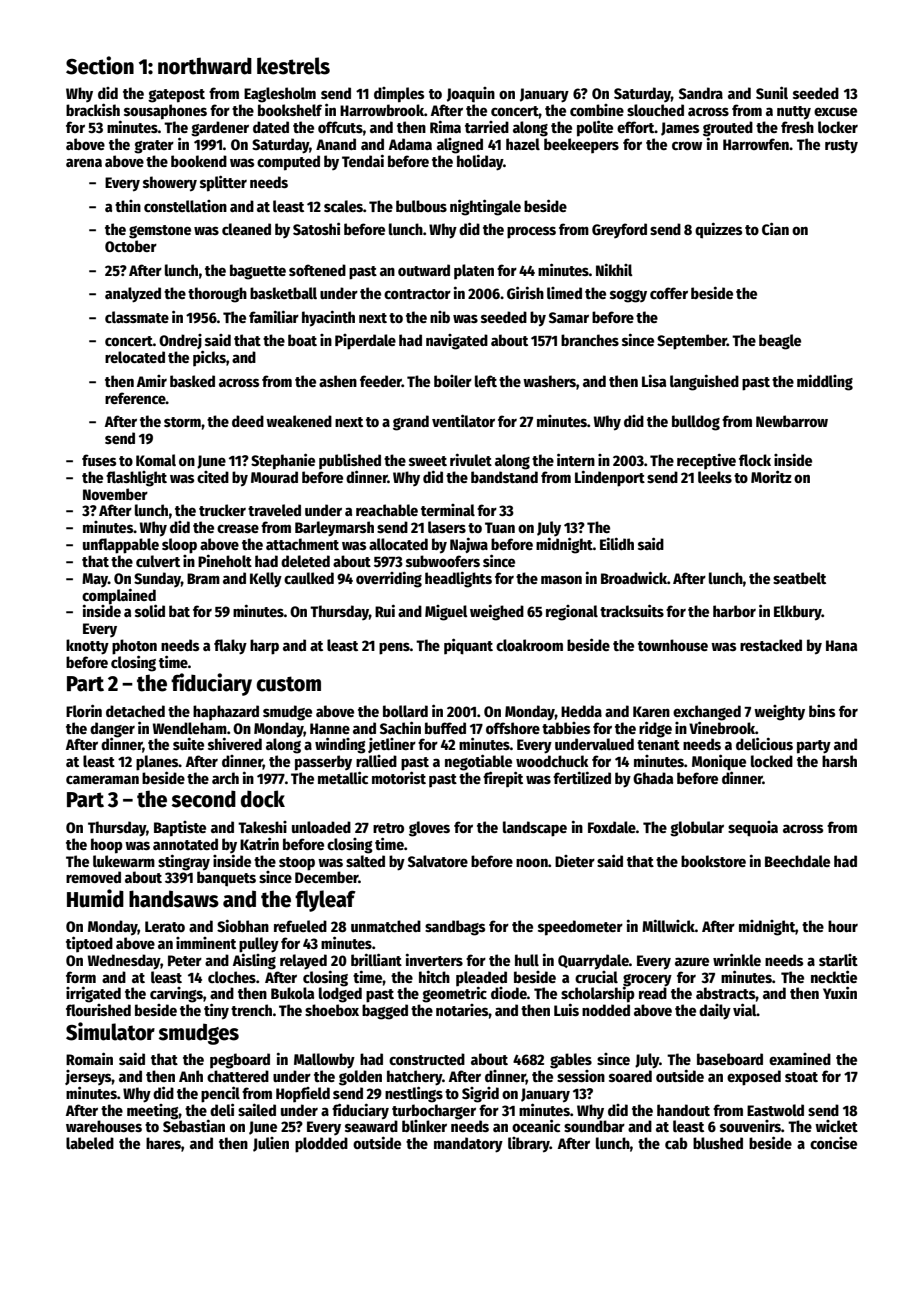 This document has width=924, height=1308. Describe the element at coordinates (283, 293) in the document. I see `basketball` at that location.
